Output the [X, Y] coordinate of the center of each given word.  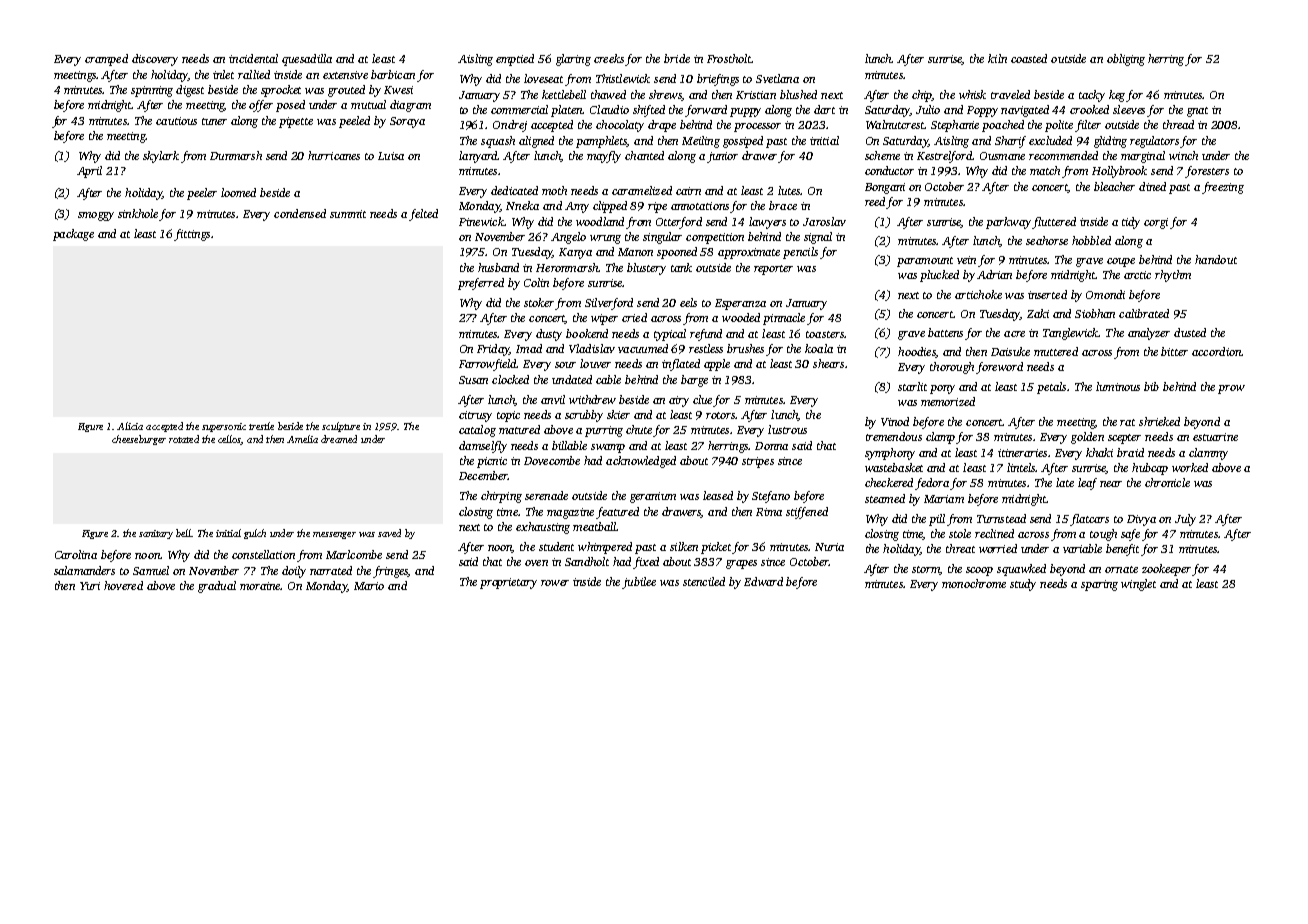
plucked [939, 276]
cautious [176, 121]
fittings [192, 235]
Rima [769, 512]
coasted [1029, 58]
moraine [260, 586]
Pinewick [481, 221]
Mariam [944, 499]
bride [677, 58]
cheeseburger [139, 440]
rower [555, 583]
